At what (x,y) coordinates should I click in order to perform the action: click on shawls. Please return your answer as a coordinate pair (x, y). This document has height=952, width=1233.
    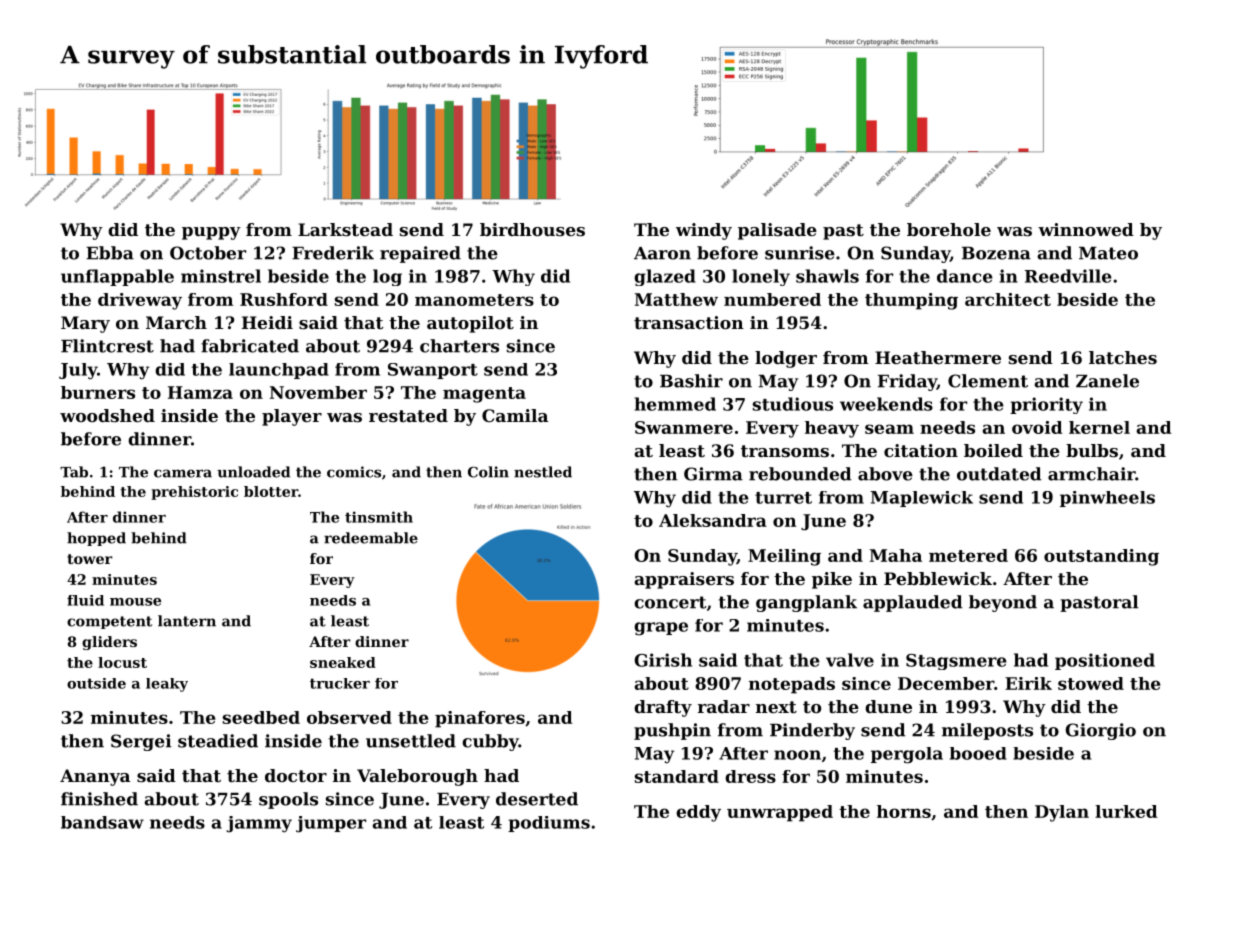
    Looking at the image, I should click on (827, 276).
